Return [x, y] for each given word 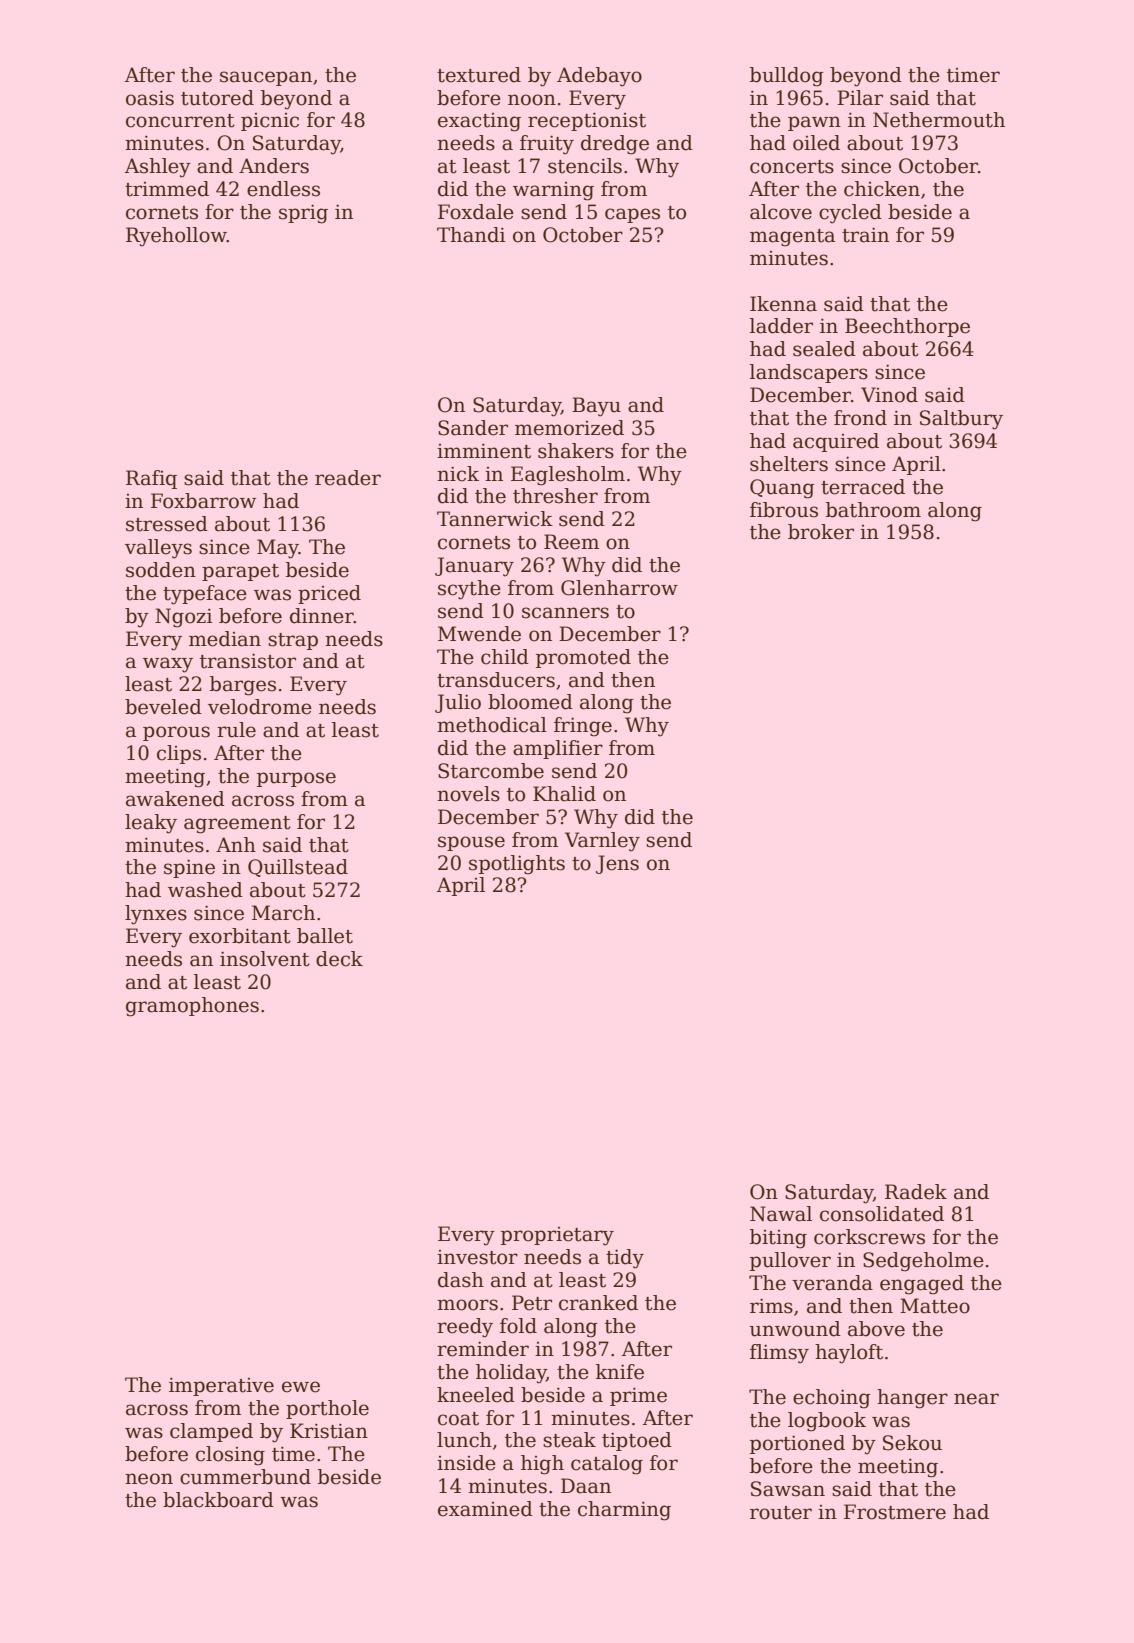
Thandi [471, 235]
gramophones [192, 1007]
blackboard [218, 1500]
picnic [270, 122]
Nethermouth [939, 120]
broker [821, 532]
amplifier [558, 749]
